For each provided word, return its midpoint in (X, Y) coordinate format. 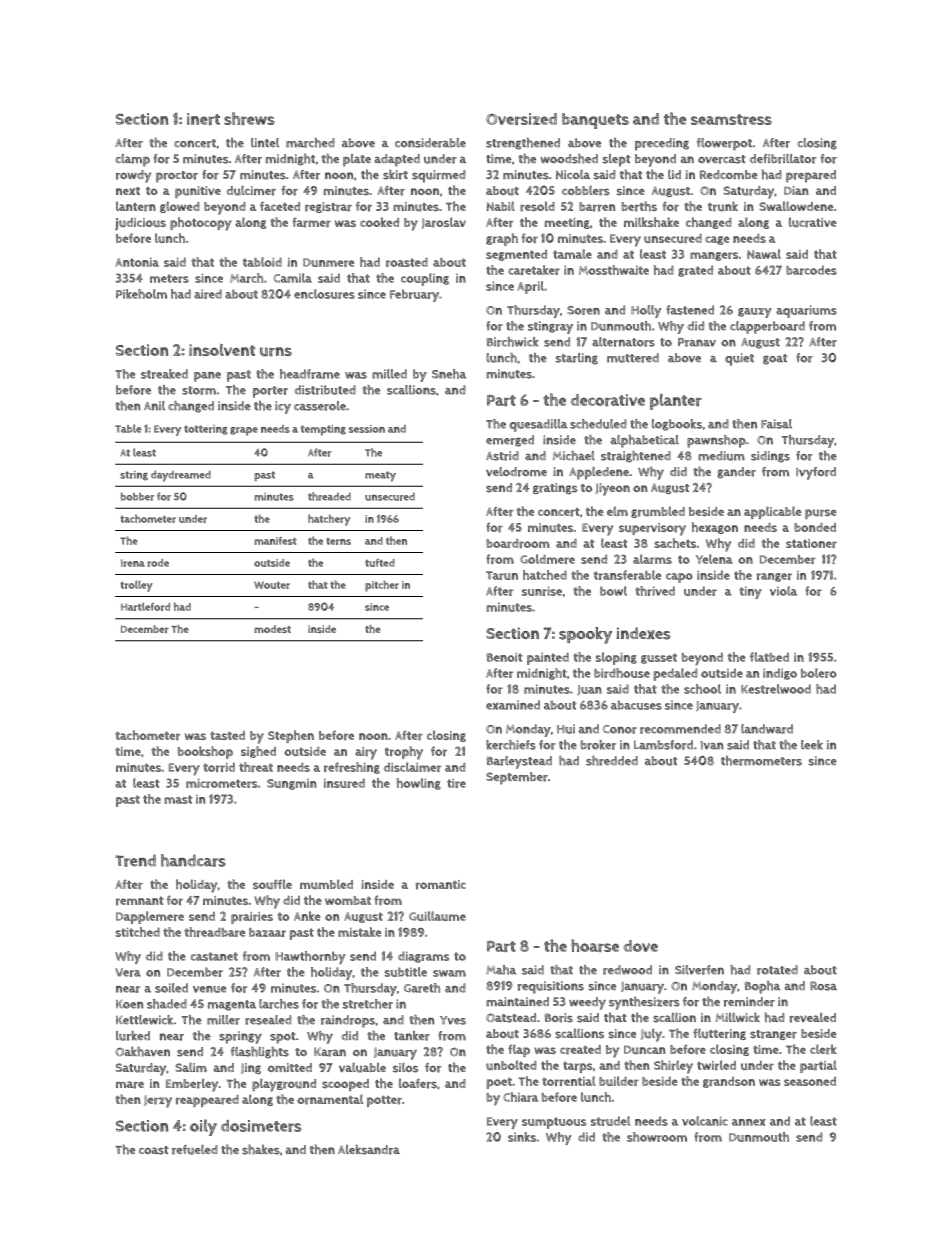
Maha (501, 970)
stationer (811, 543)
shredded (612, 761)
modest (272, 629)
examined (513, 705)
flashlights (260, 1052)
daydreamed (181, 476)
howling (418, 784)
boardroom (518, 543)
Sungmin (292, 784)
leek (812, 745)
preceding (662, 144)
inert (203, 119)
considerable (430, 143)
